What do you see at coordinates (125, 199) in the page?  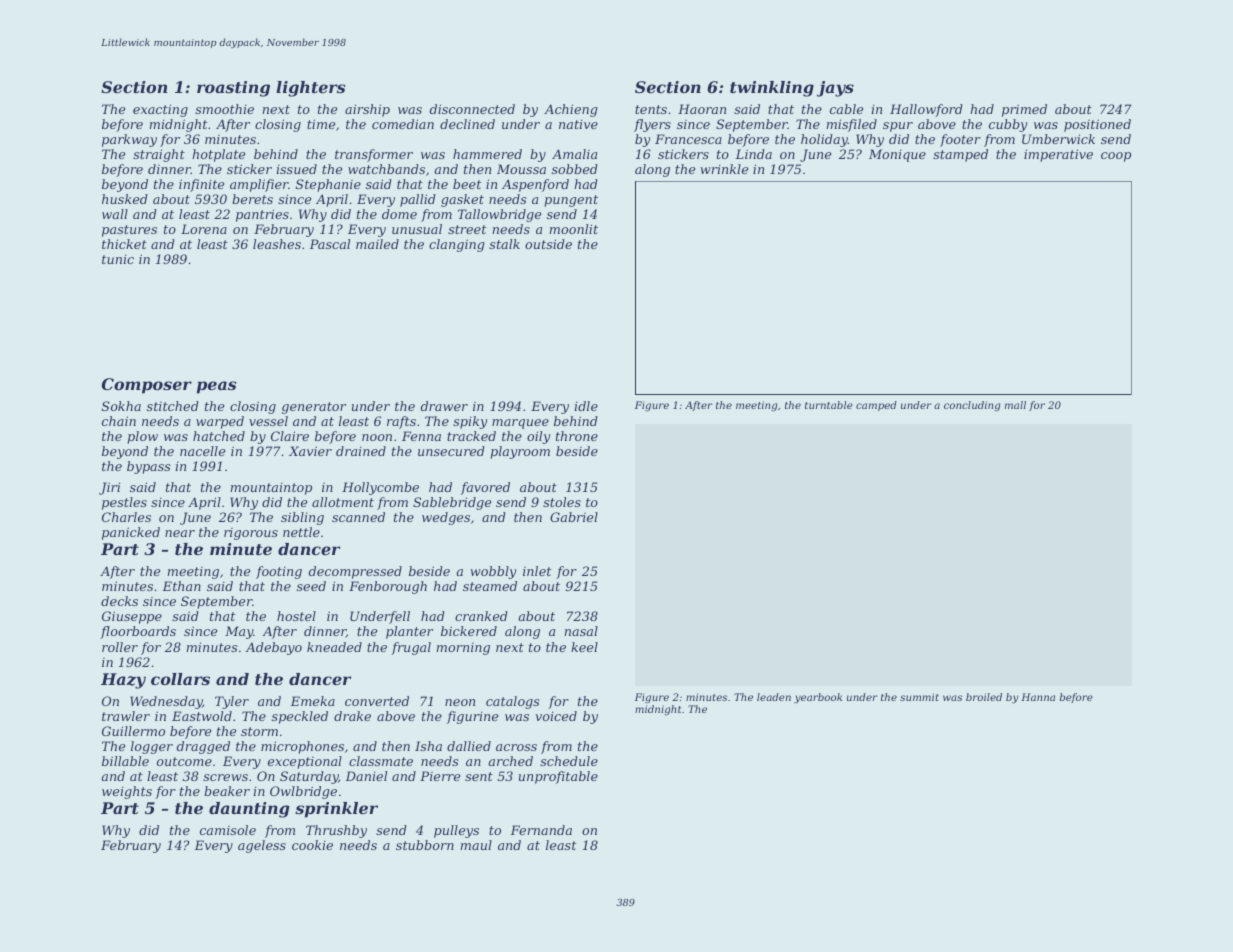 I see `husked` at bounding box center [125, 199].
